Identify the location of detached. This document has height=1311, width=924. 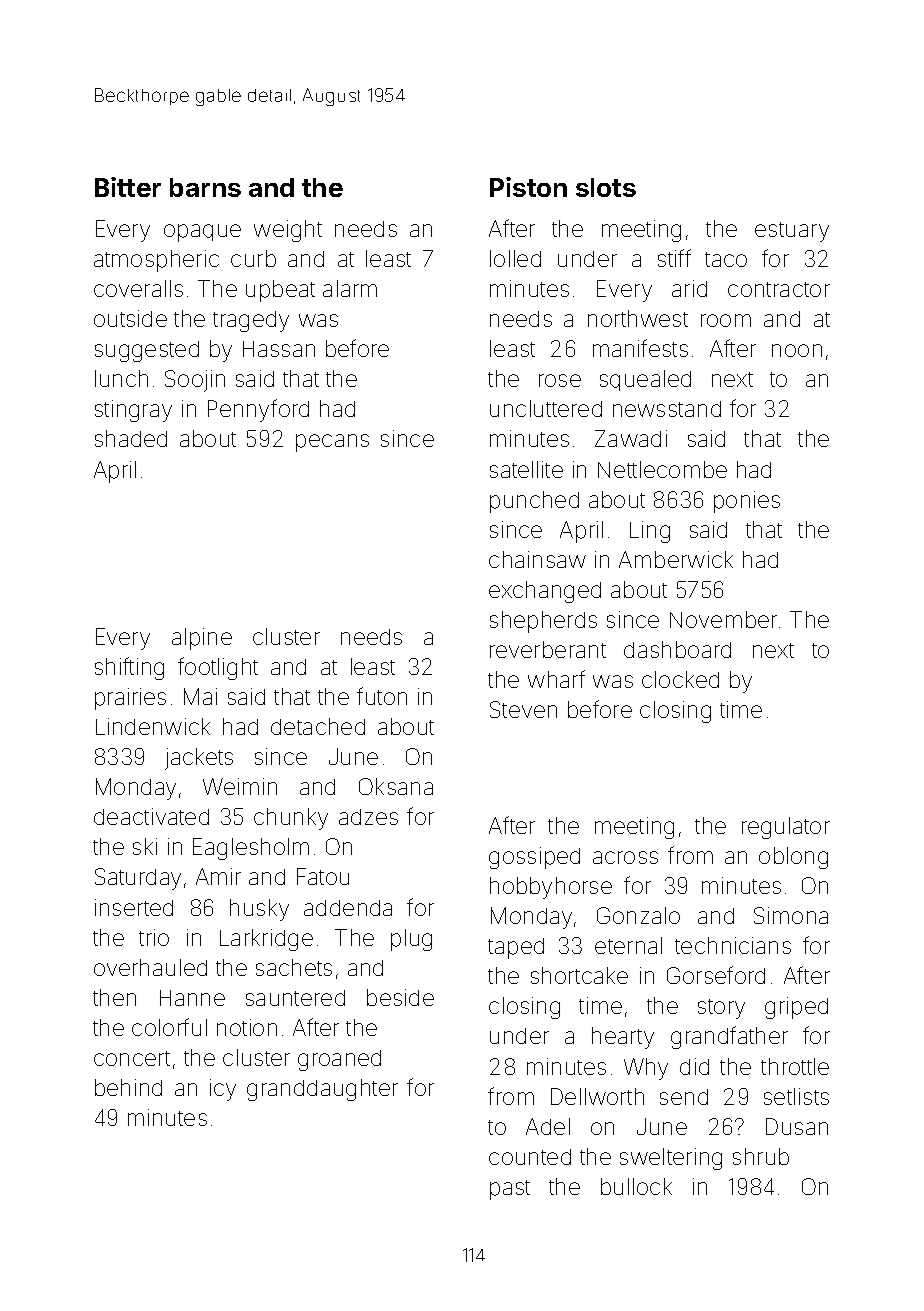
(318, 726).
